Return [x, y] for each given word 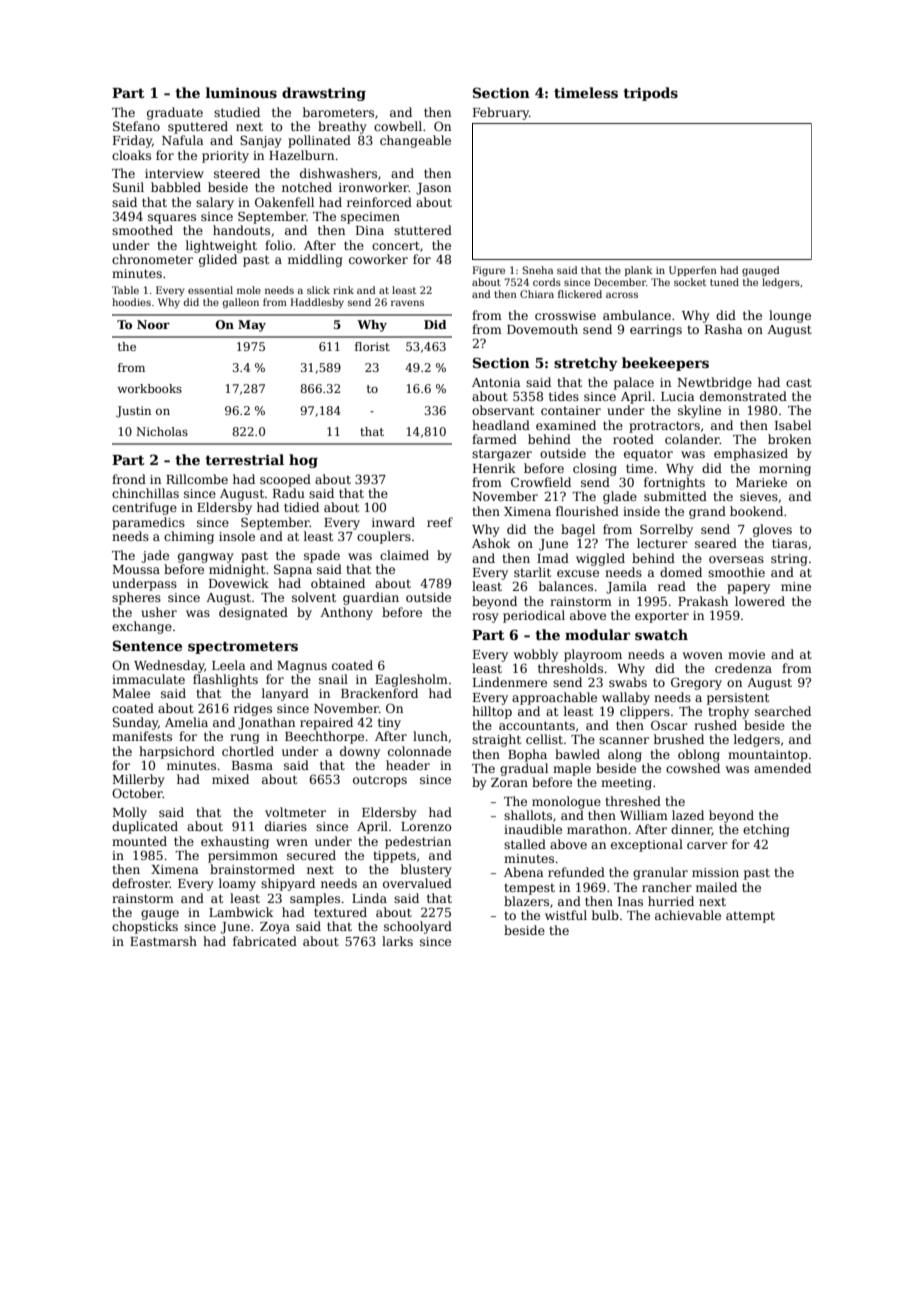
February [501, 113]
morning [785, 470]
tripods [650, 94]
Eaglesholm [411, 680]
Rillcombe [197, 479]
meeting [626, 784]
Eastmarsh [163, 941]
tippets [394, 857]
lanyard [285, 694]
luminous [241, 92]
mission [715, 872]
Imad [553, 558]
